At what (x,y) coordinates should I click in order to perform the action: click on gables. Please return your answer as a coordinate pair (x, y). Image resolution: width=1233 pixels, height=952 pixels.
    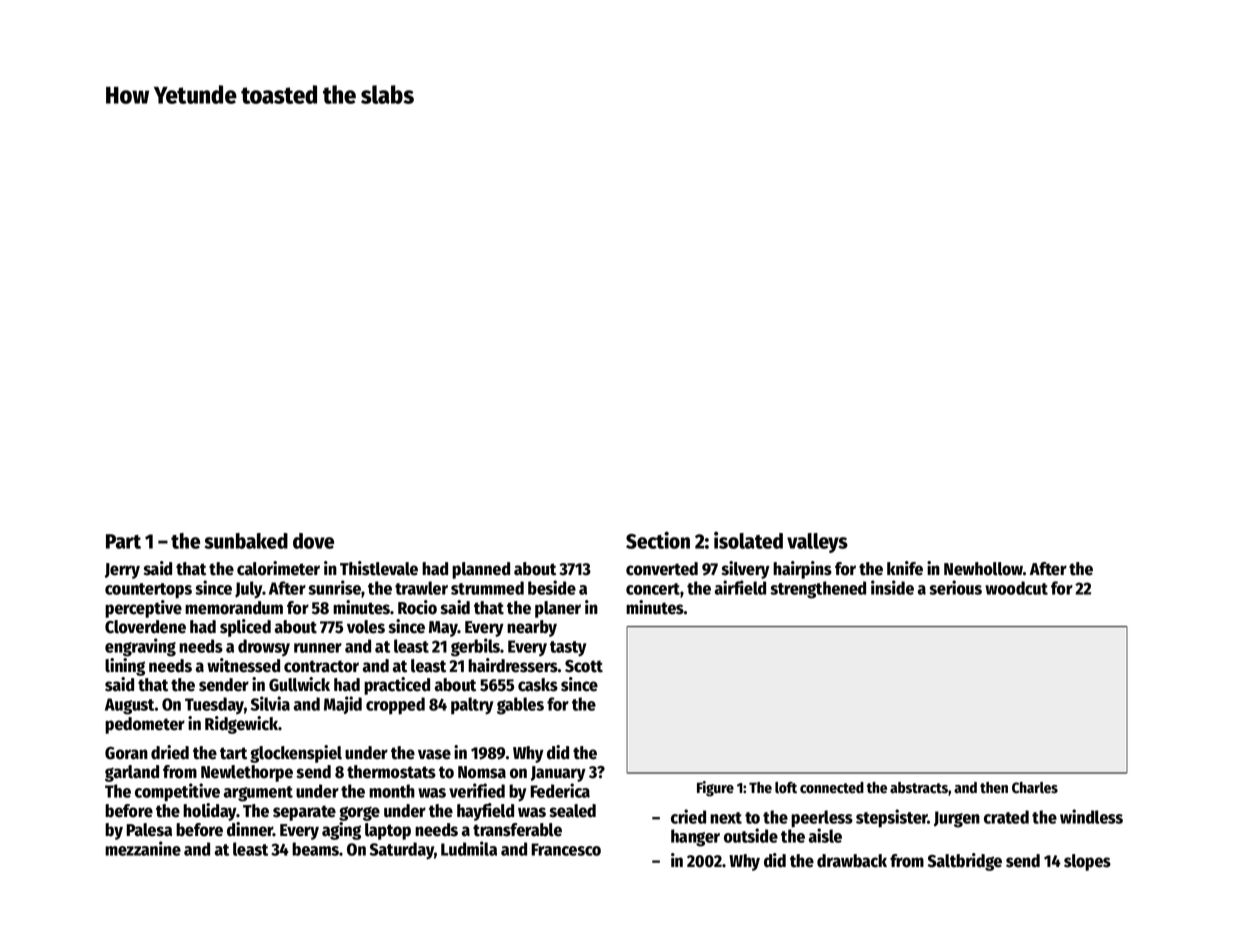
    Looking at the image, I should click on (520, 706).
